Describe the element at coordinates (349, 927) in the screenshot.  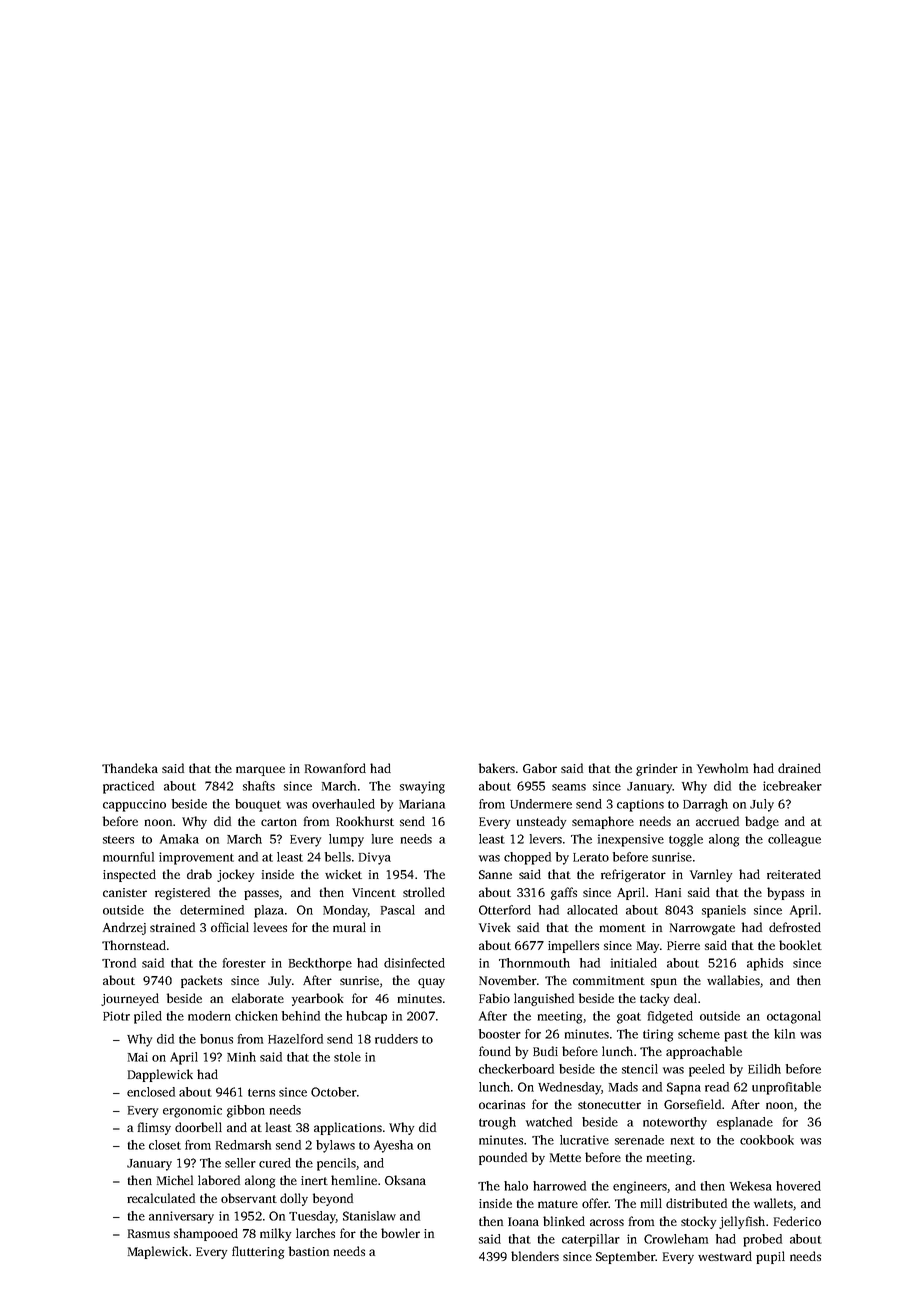
I see `mural` at that location.
